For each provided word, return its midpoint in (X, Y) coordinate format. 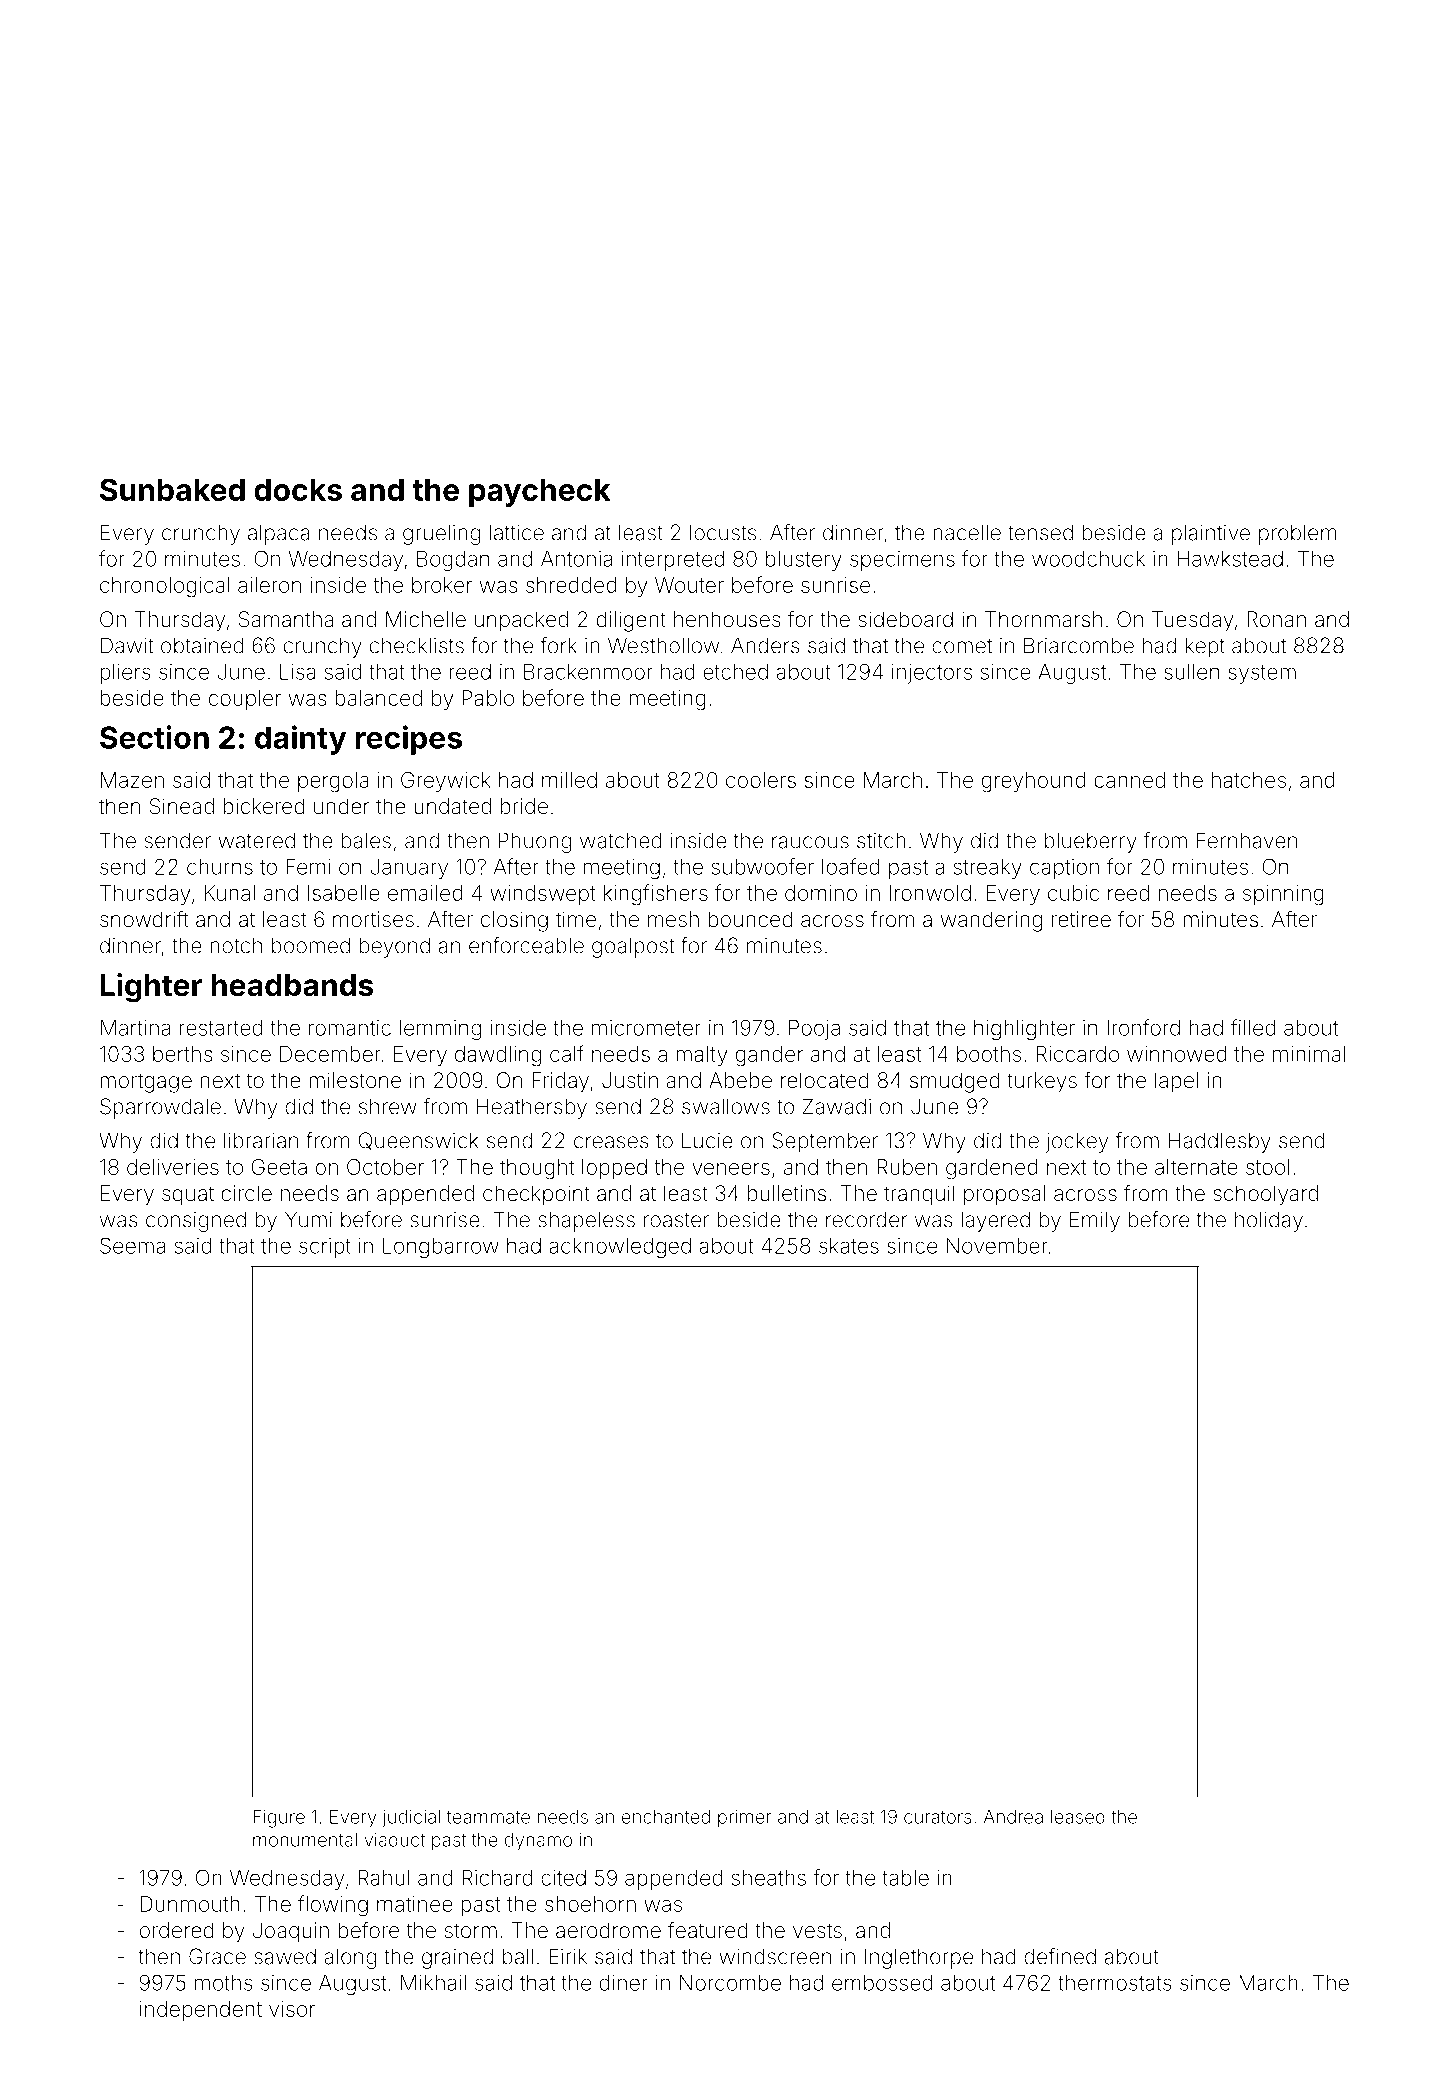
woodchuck (1088, 559)
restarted (221, 1028)
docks (298, 490)
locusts (723, 532)
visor (292, 2009)
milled (569, 780)
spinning (1283, 895)
